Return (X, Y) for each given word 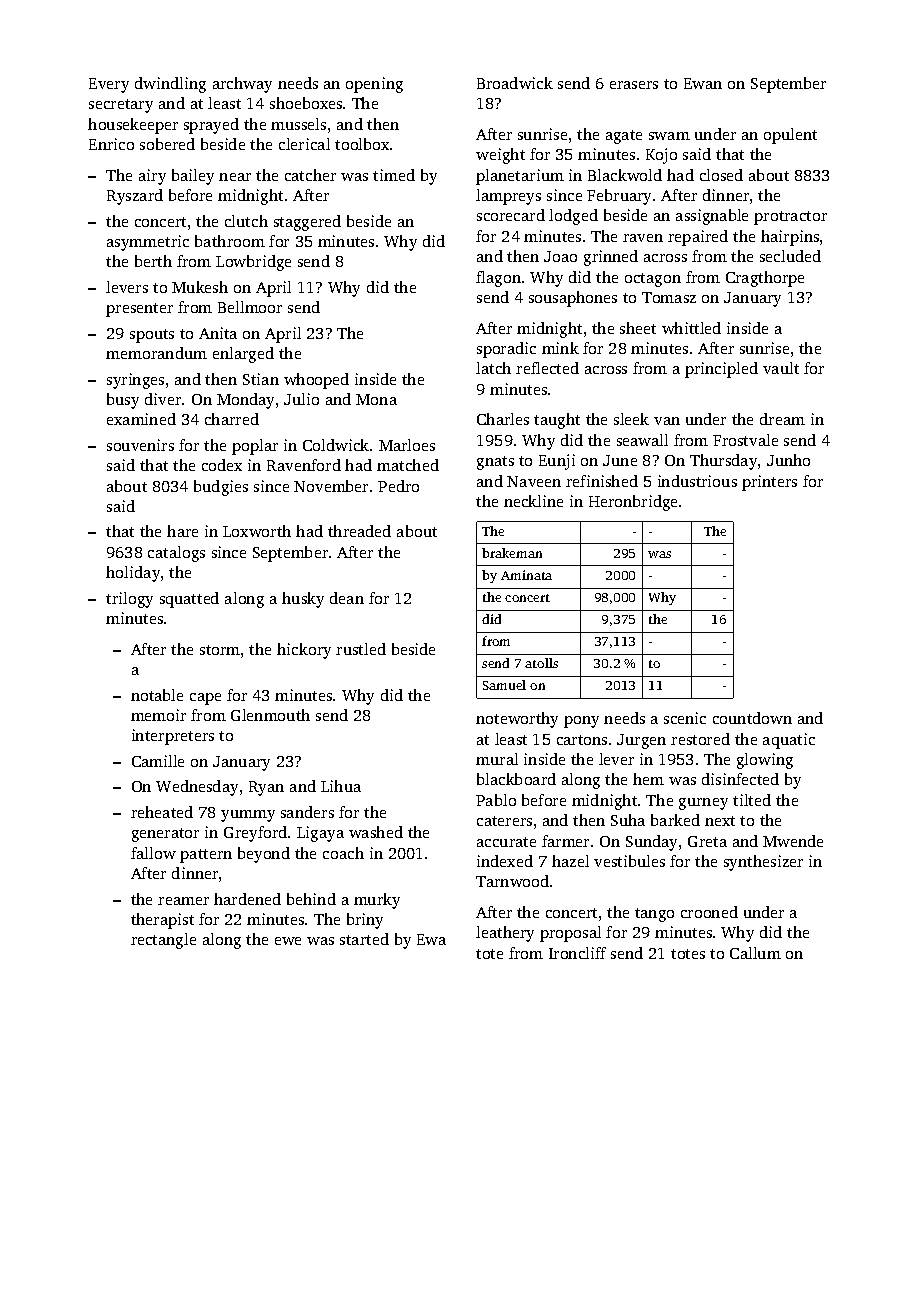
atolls (541, 663)
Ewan (703, 83)
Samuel (504, 685)
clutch (246, 221)
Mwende (793, 841)
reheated (162, 812)
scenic (685, 718)
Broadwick (515, 83)
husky (303, 600)
